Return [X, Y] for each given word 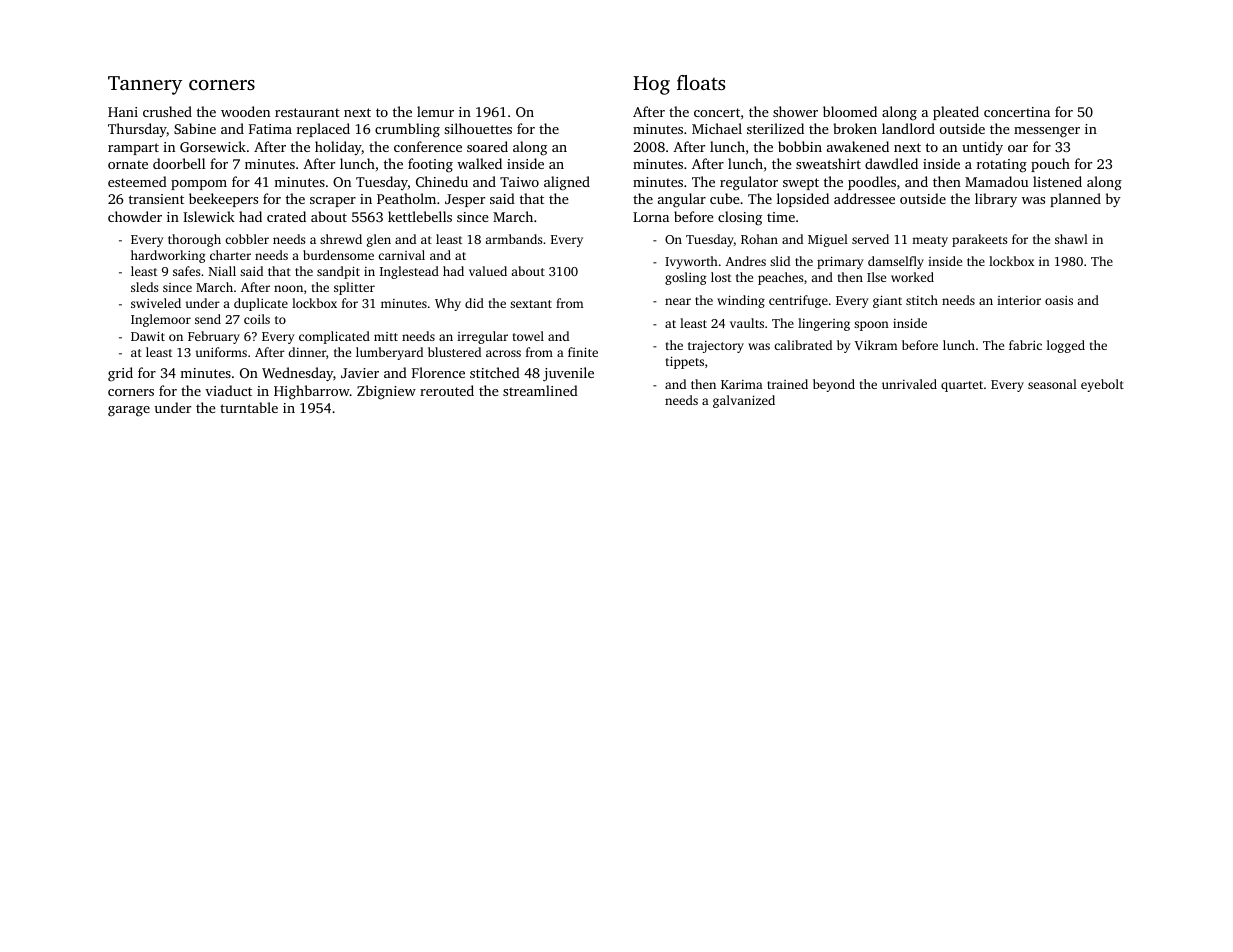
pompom [199, 185]
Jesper [465, 200]
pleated [956, 113]
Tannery [145, 85]
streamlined [540, 390]
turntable [249, 407]
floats [701, 82]
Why [448, 304]
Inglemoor [161, 320]
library [996, 200]
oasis [1059, 300]
